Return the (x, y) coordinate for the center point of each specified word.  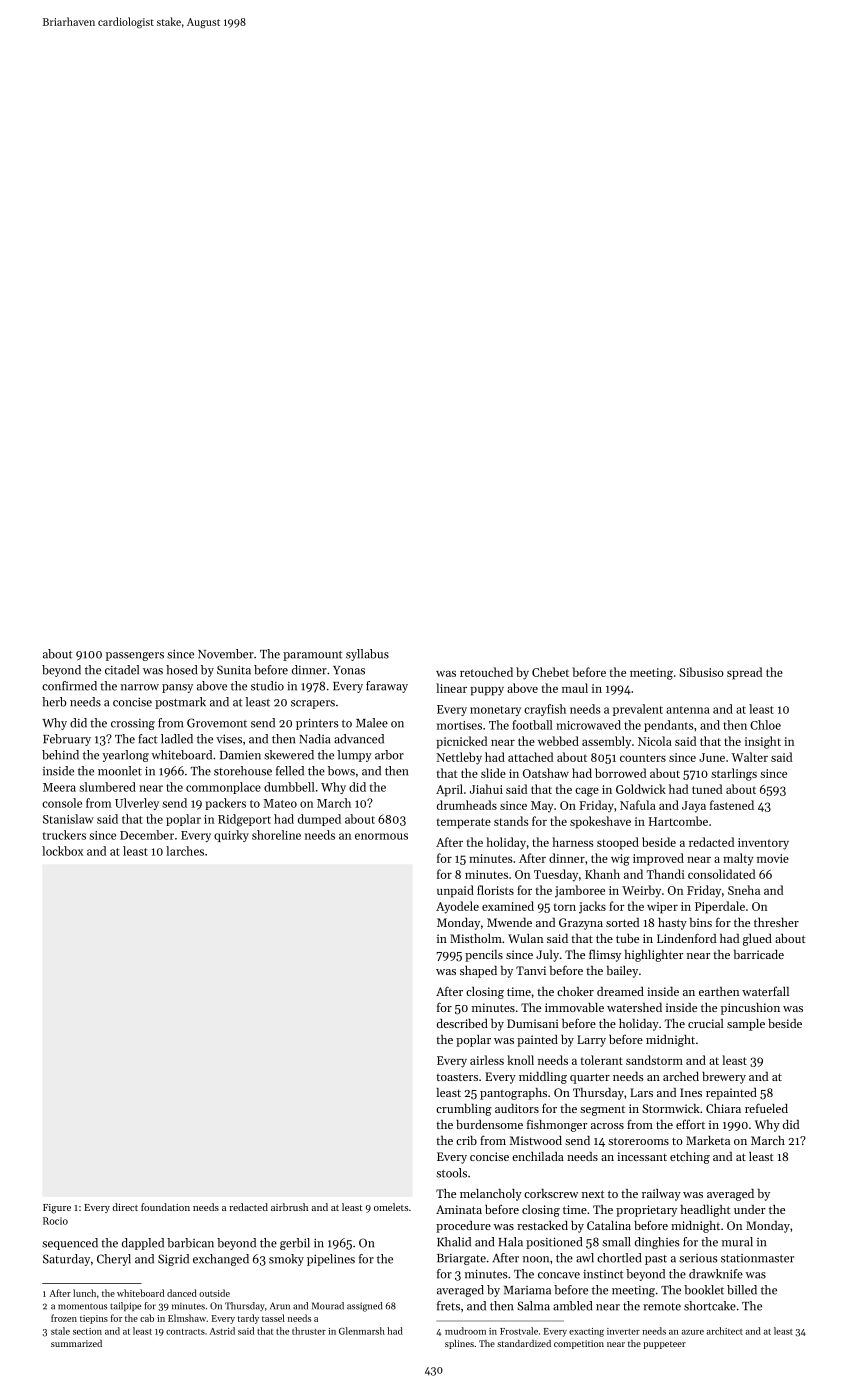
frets (448, 1306)
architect (724, 1331)
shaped (478, 972)
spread (744, 673)
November (226, 654)
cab (147, 1318)
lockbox (62, 851)
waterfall (765, 991)
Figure (57, 1209)
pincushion (750, 1009)
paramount (312, 656)
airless (487, 1060)
